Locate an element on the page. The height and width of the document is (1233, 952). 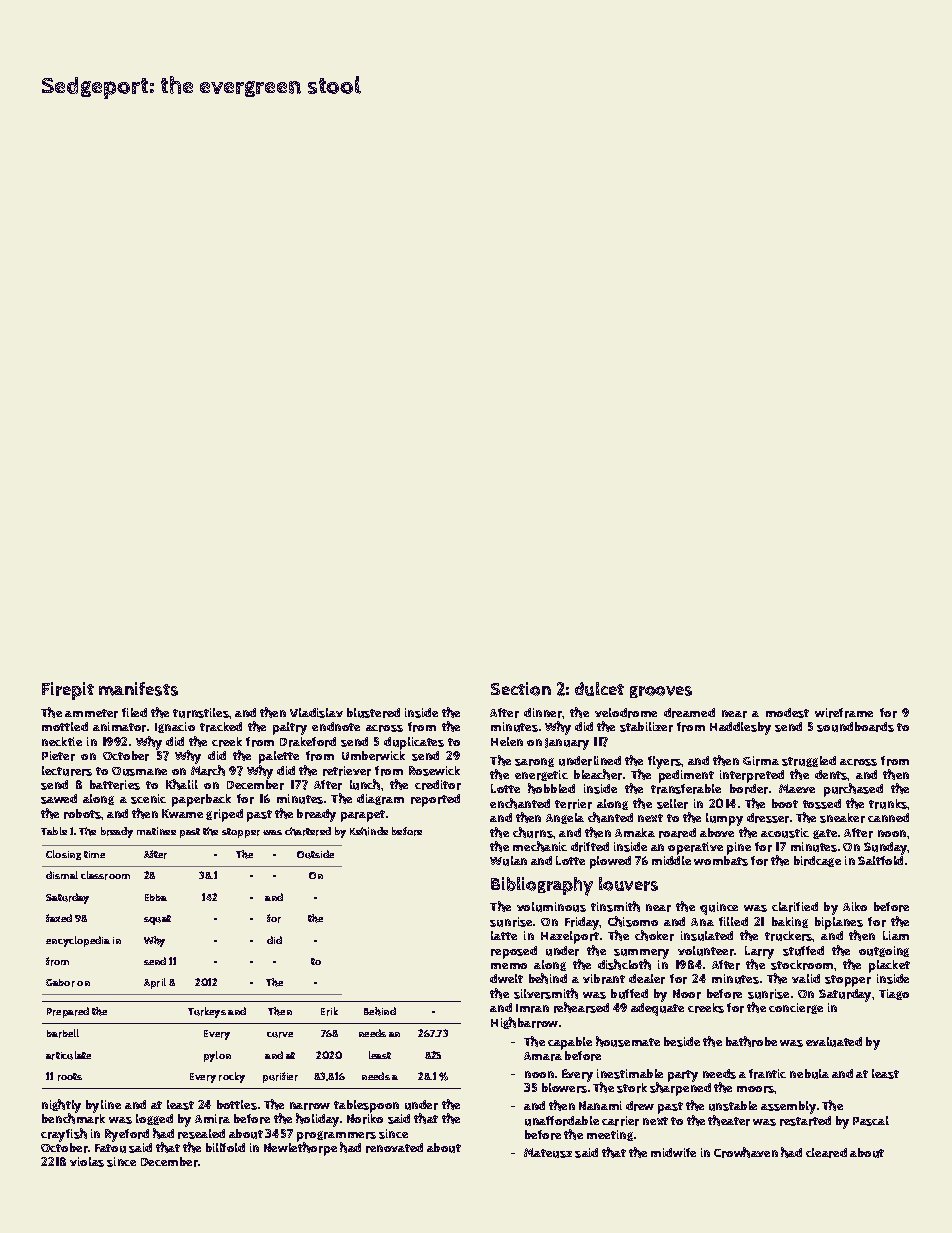
Noor is located at coordinates (687, 994).
